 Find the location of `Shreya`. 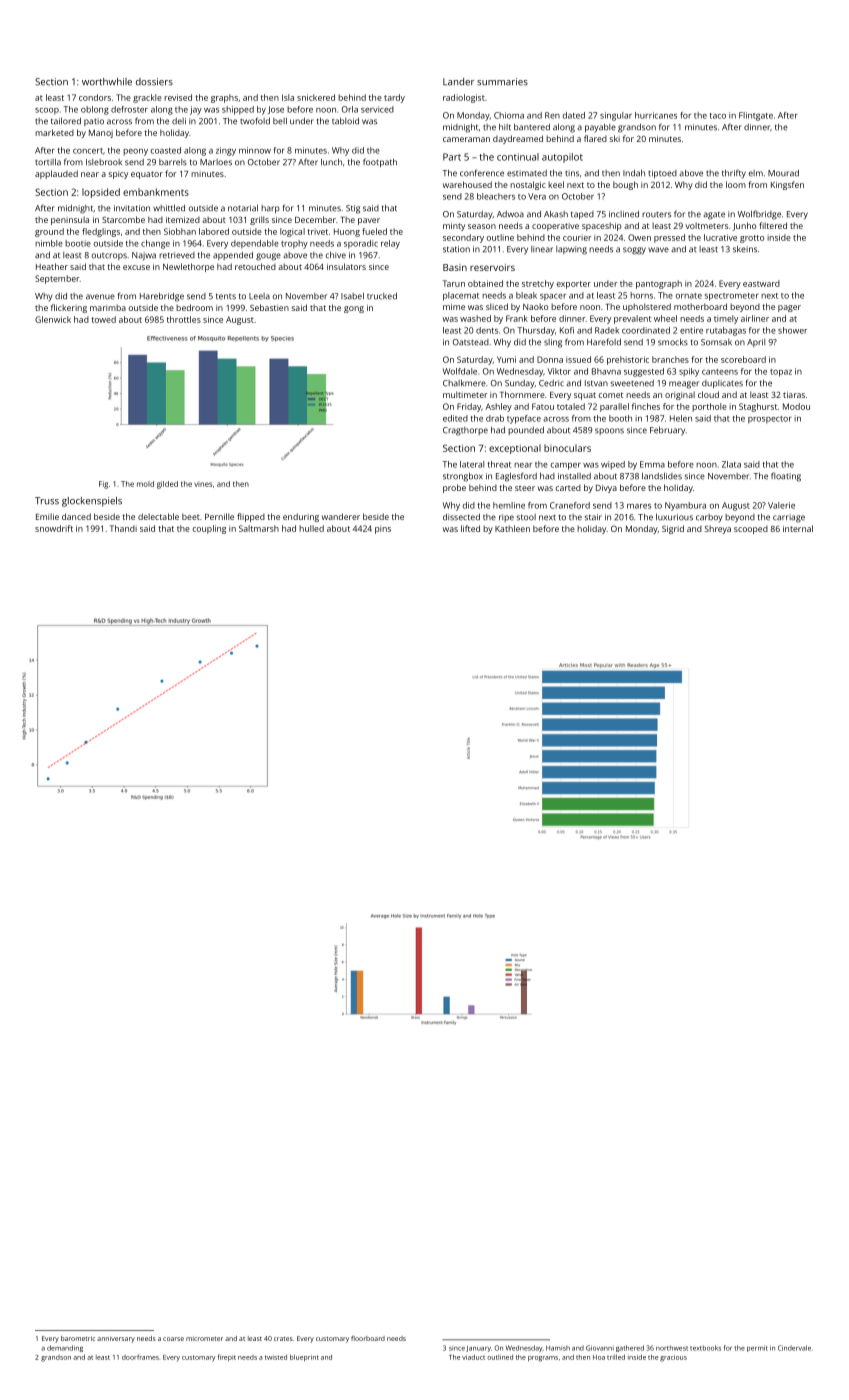

Shreya is located at coordinates (718, 529).
